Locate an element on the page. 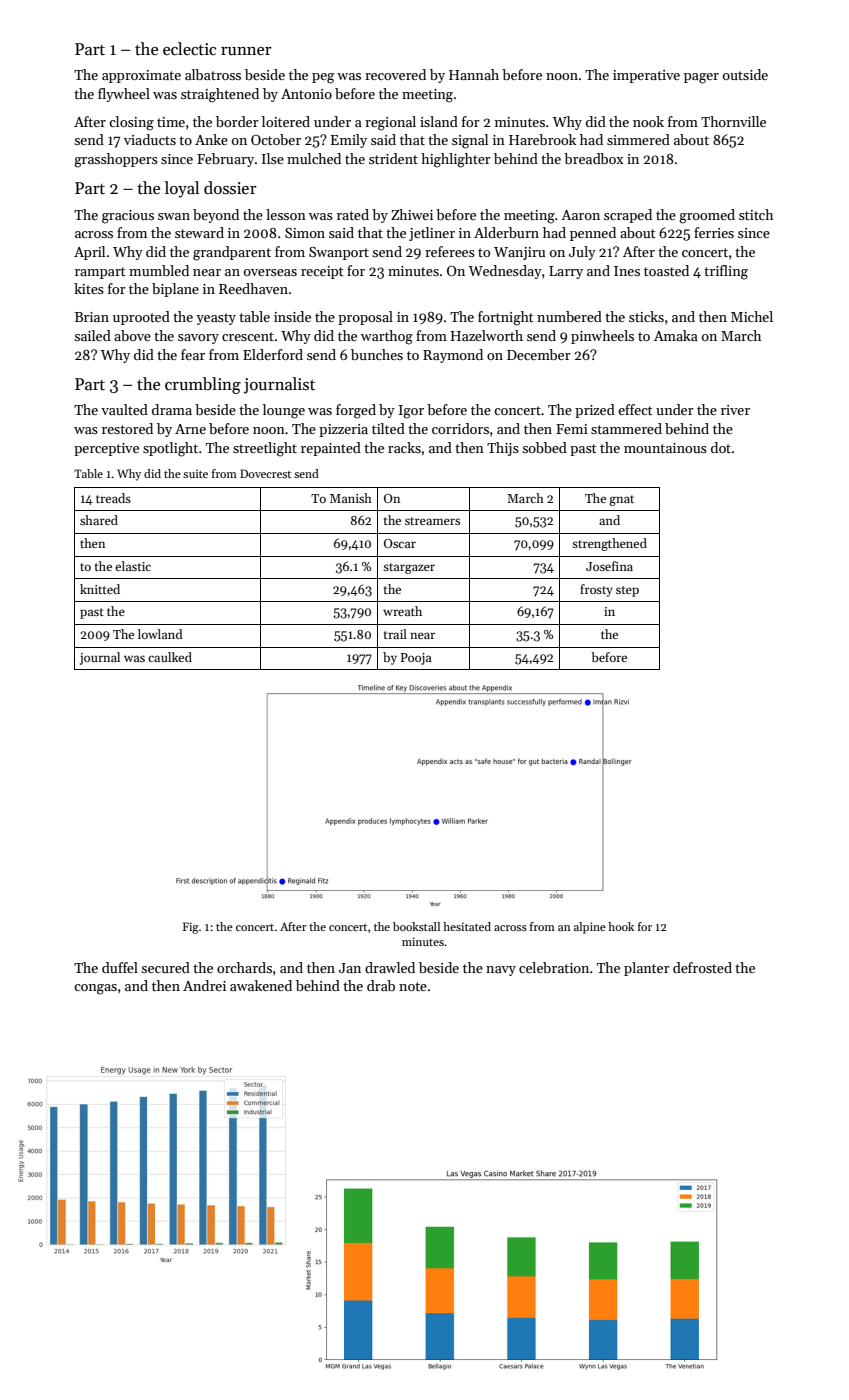 The width and height of the image is (849, 1400). Hannah is located at coordinates (474, 74).
